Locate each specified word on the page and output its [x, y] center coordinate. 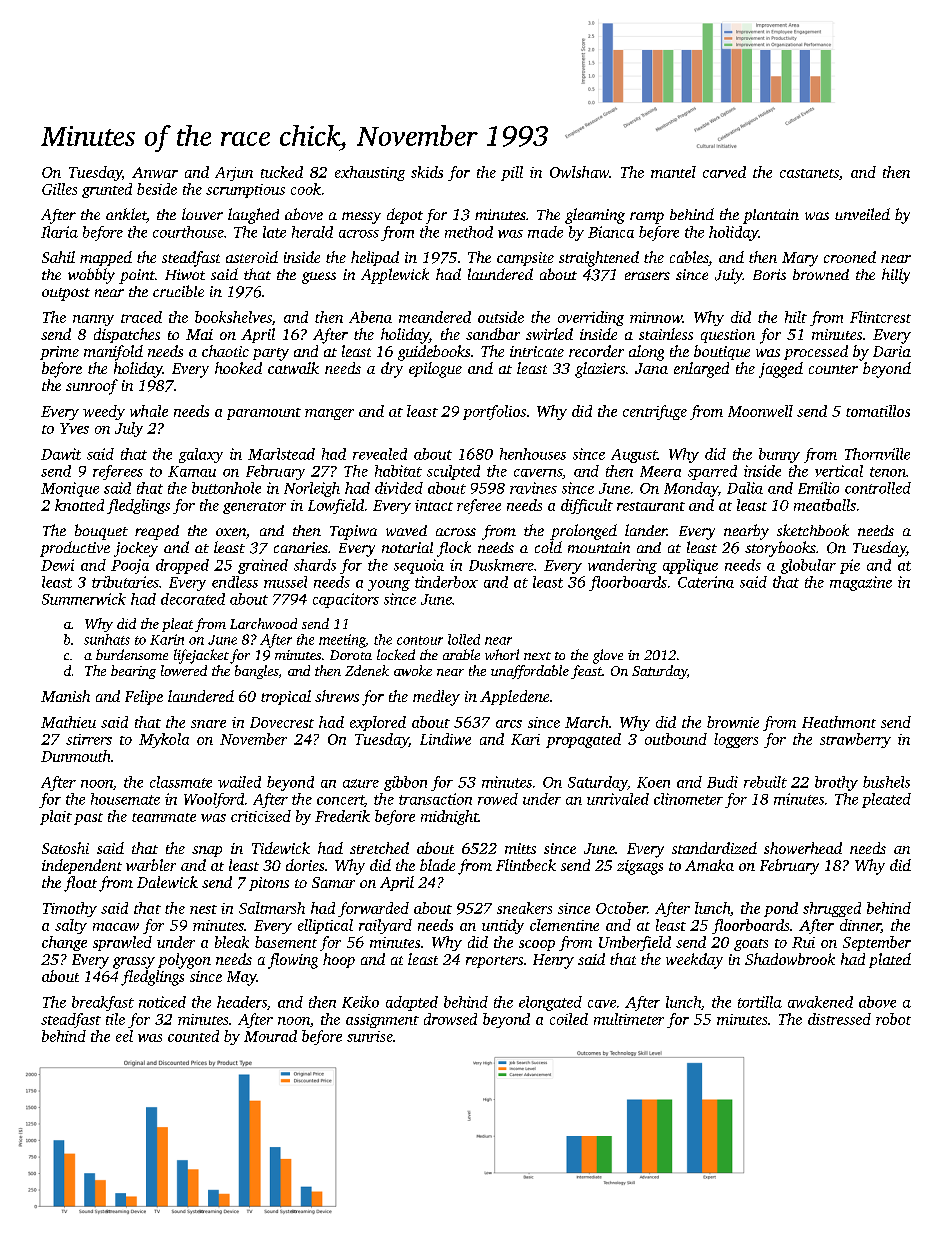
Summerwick [84, 599]
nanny [93, 320]
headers [242, 1002]
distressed [839, 1019]
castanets [809, 173]
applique [690, 566]
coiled [569, 1019]
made [545, 232]
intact [434, 505]
